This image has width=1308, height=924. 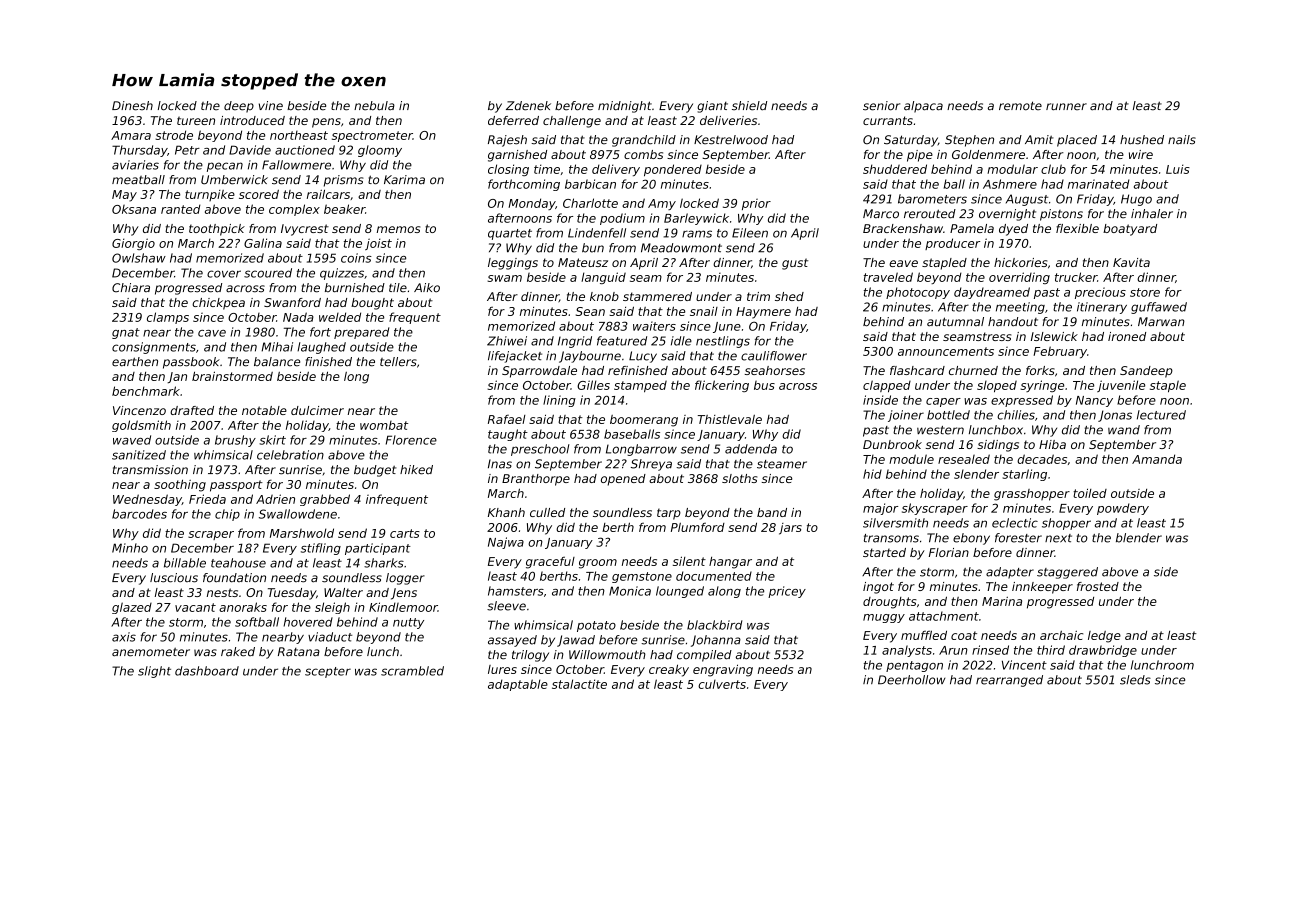 I want to click on February, so click(x=1060, y=352).
